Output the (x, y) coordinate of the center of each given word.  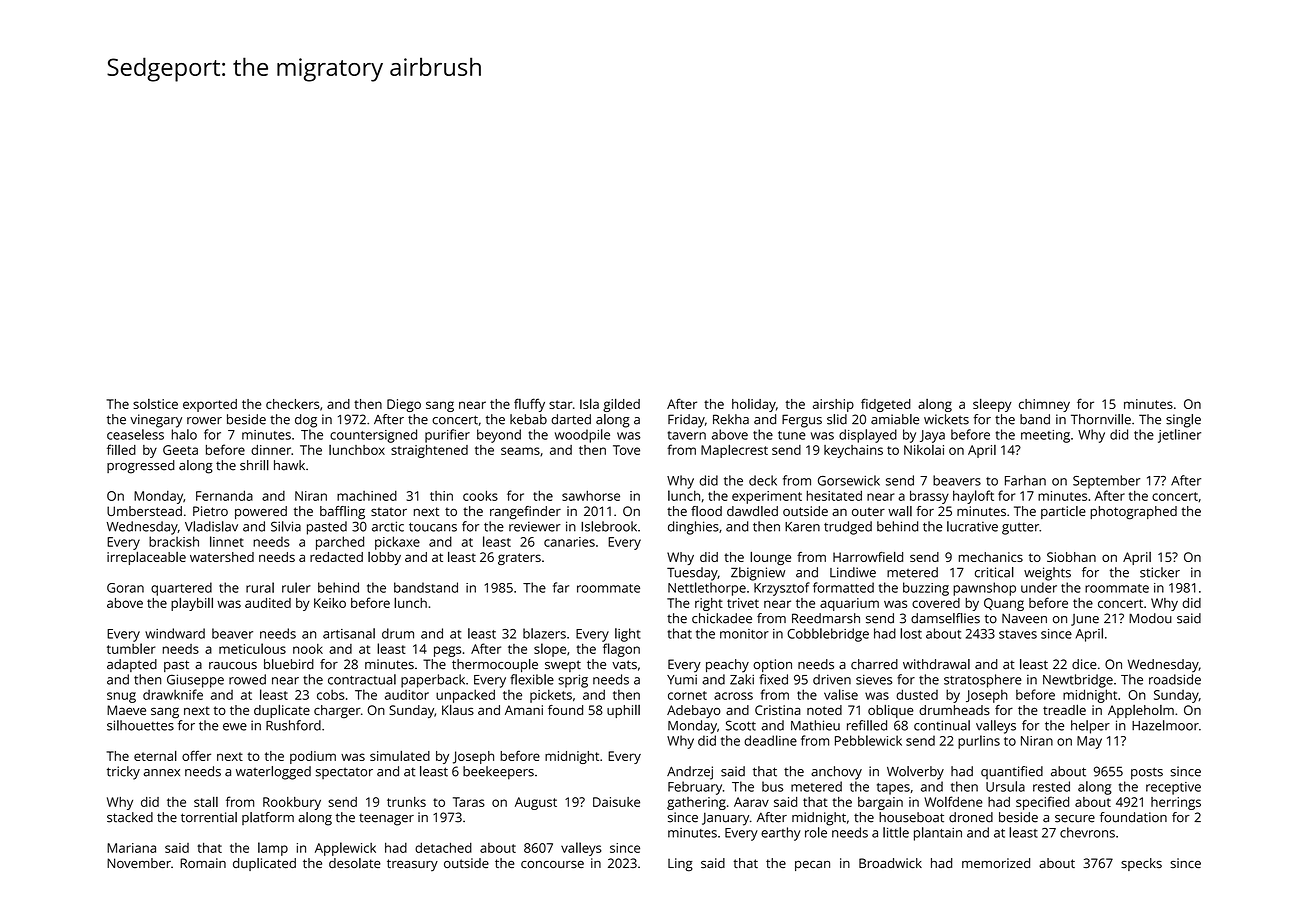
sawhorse (591, 495)
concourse (552, 864)
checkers (292, 404)
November (139, 863)
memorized (996, 863)
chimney (1044, 405)
